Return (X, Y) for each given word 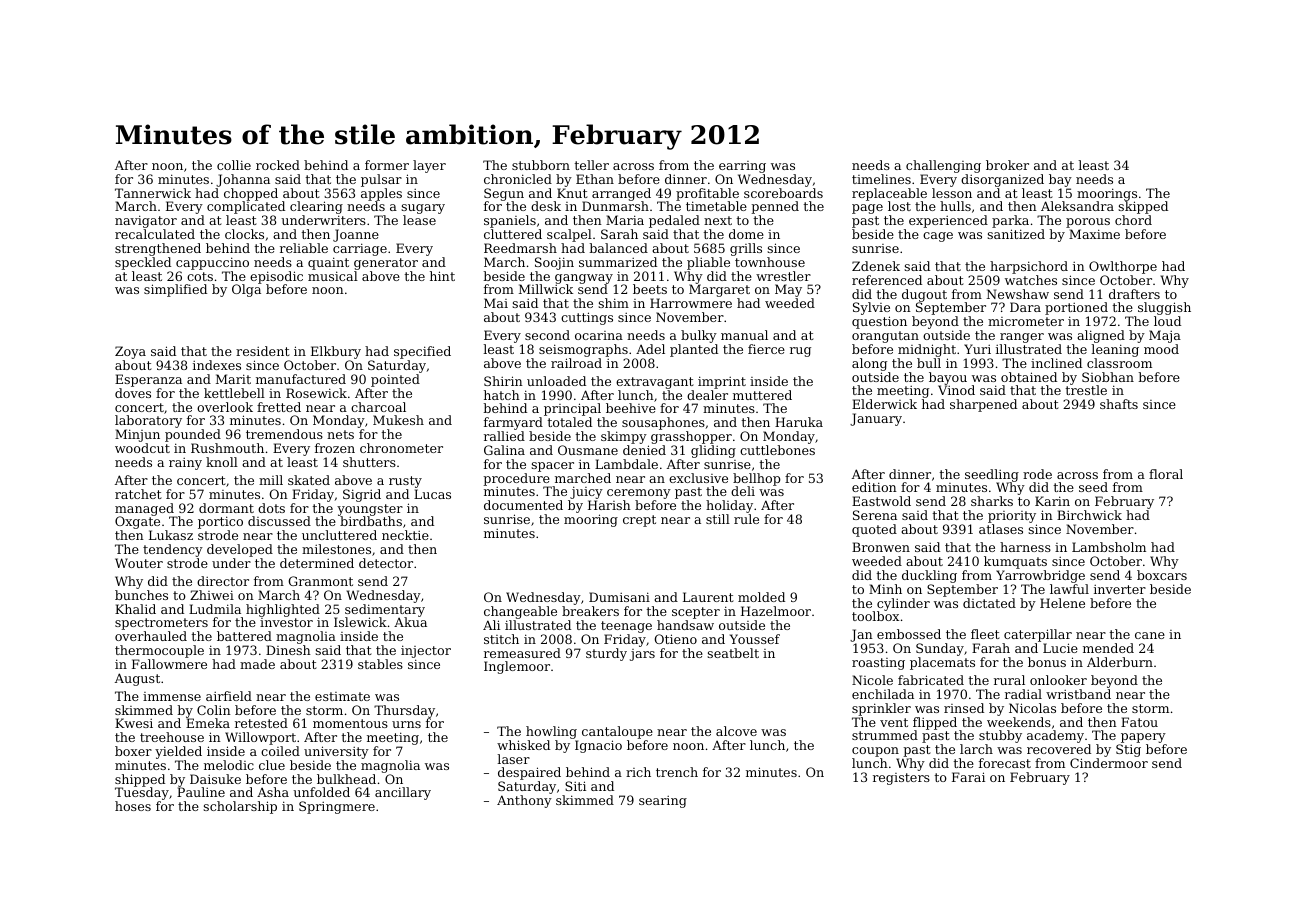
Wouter (139, 563)
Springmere (337, 807)
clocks (244, 234)
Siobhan (1108, 377)
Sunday (940, 649)
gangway (584, 279)
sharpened (983, 405)
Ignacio (598, 746)
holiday (729, 506)
